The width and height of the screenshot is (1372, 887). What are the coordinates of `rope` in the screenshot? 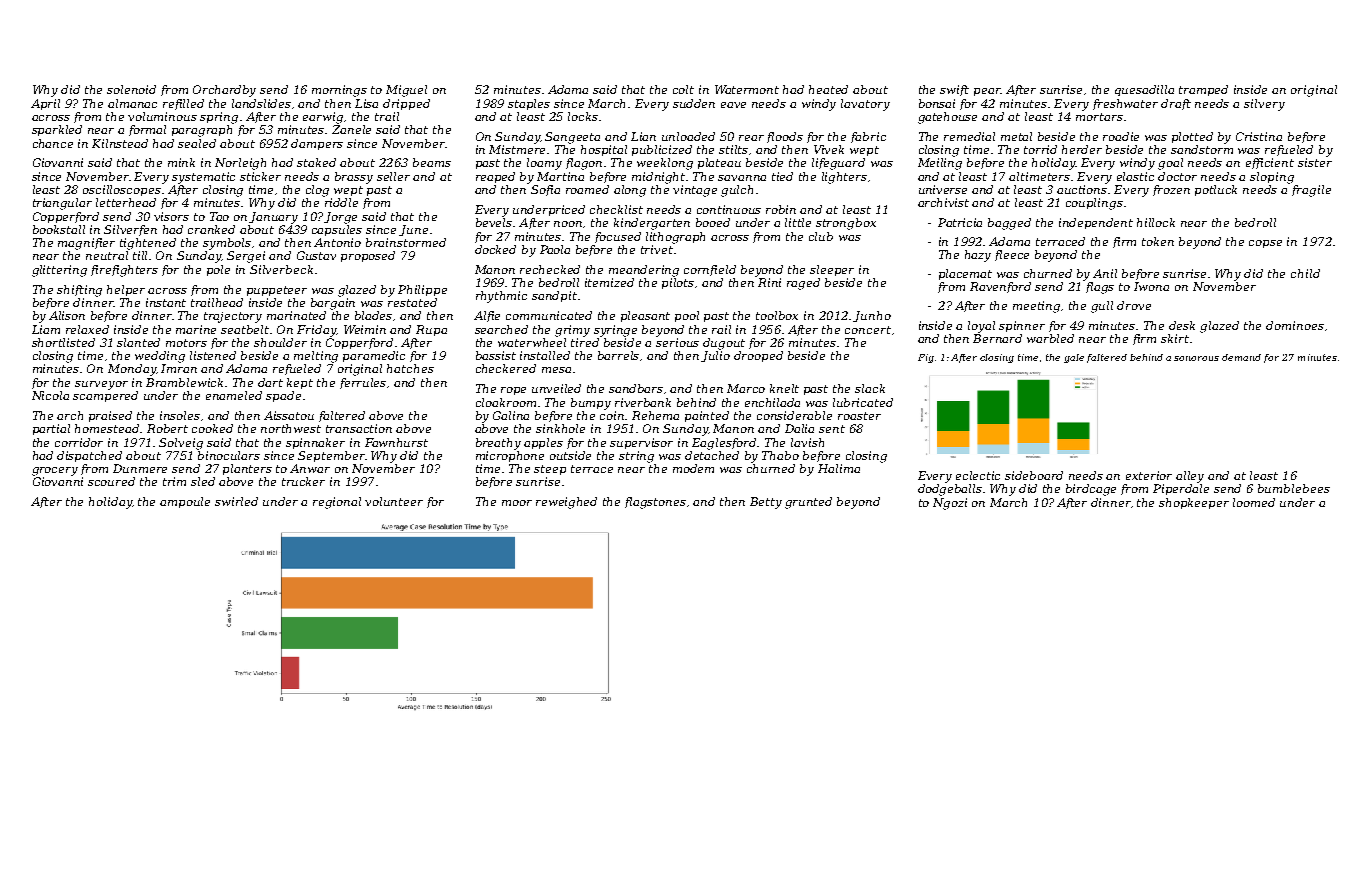 It's located at (513, 391).
